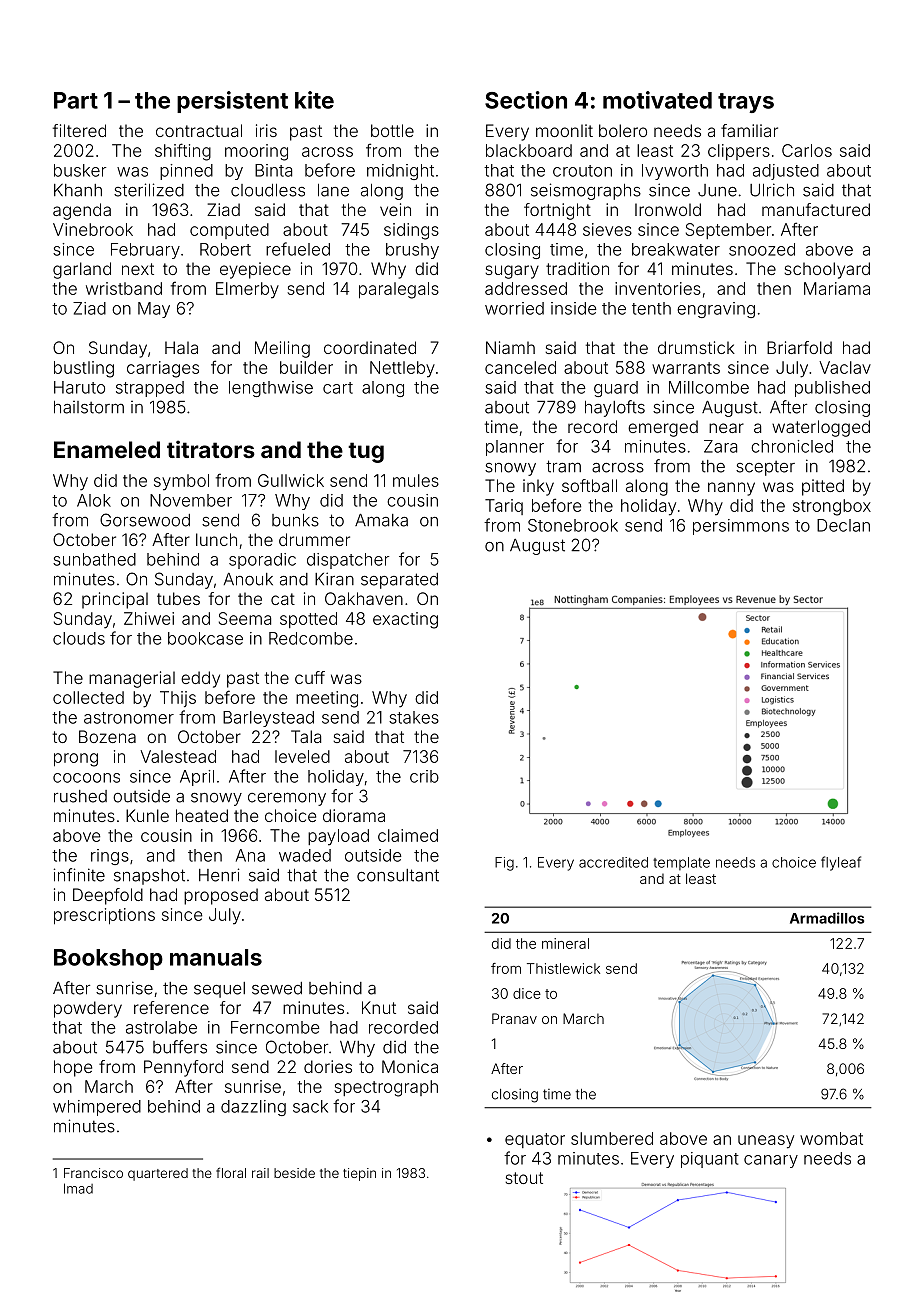 The image size is (924, 1314). What do you see at coordinates (147, 815) in the screenshot?
I see `Kunle` at bounding box center [147, 815].
